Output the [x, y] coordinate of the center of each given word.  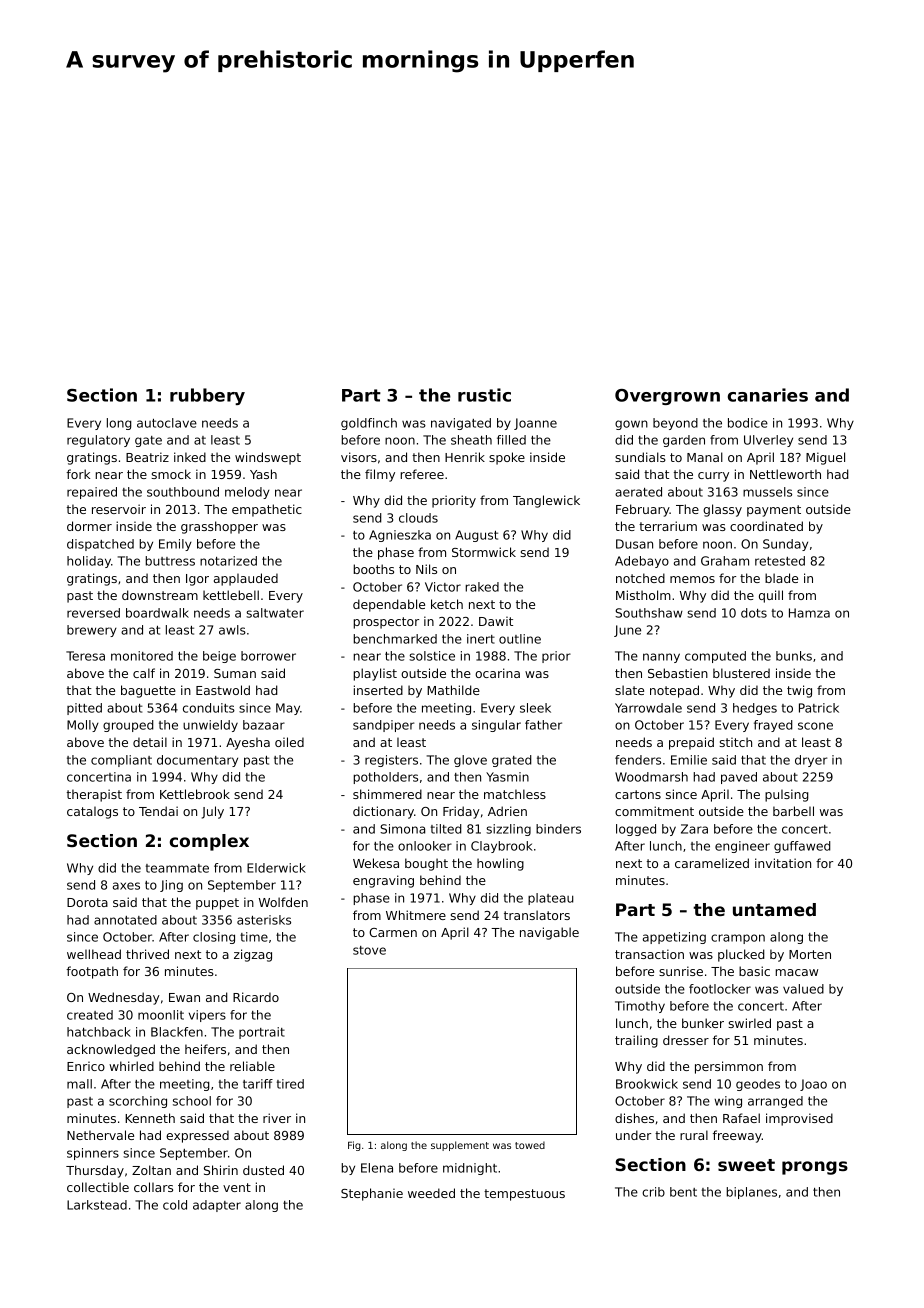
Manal [705, 457]
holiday [89, 562]
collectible [98, 1187]
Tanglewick [546, 501]
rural [694, 1135]
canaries [768, 395]
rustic [484, 395]
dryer [811, 761]
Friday [461, 812]
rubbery [207, 396]
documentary [197, 761]
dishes [634, 1118]
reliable [252, 1066]
